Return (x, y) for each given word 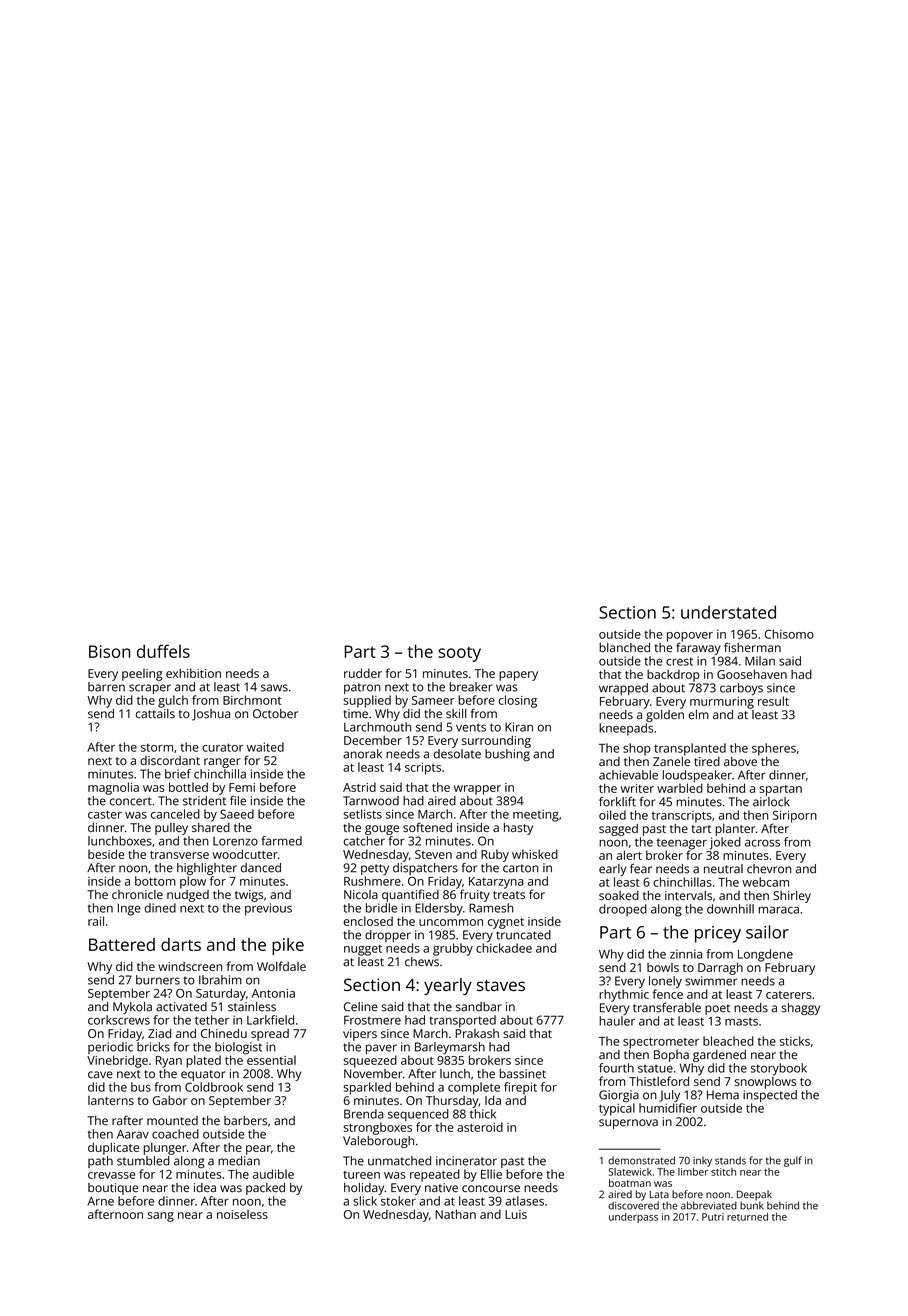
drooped (623, 910)
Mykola (132, 1008)
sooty (459, 654)
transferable (667, 1007)
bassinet (523, 1074)
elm (698, 714)
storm (157, 748)
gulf (793, 1161)
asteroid (480, 1127)
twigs (249, 896)
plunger (165, 1148)
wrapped (623, 689)
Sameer (433, 700)
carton (521, 868)
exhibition (193, 673)
